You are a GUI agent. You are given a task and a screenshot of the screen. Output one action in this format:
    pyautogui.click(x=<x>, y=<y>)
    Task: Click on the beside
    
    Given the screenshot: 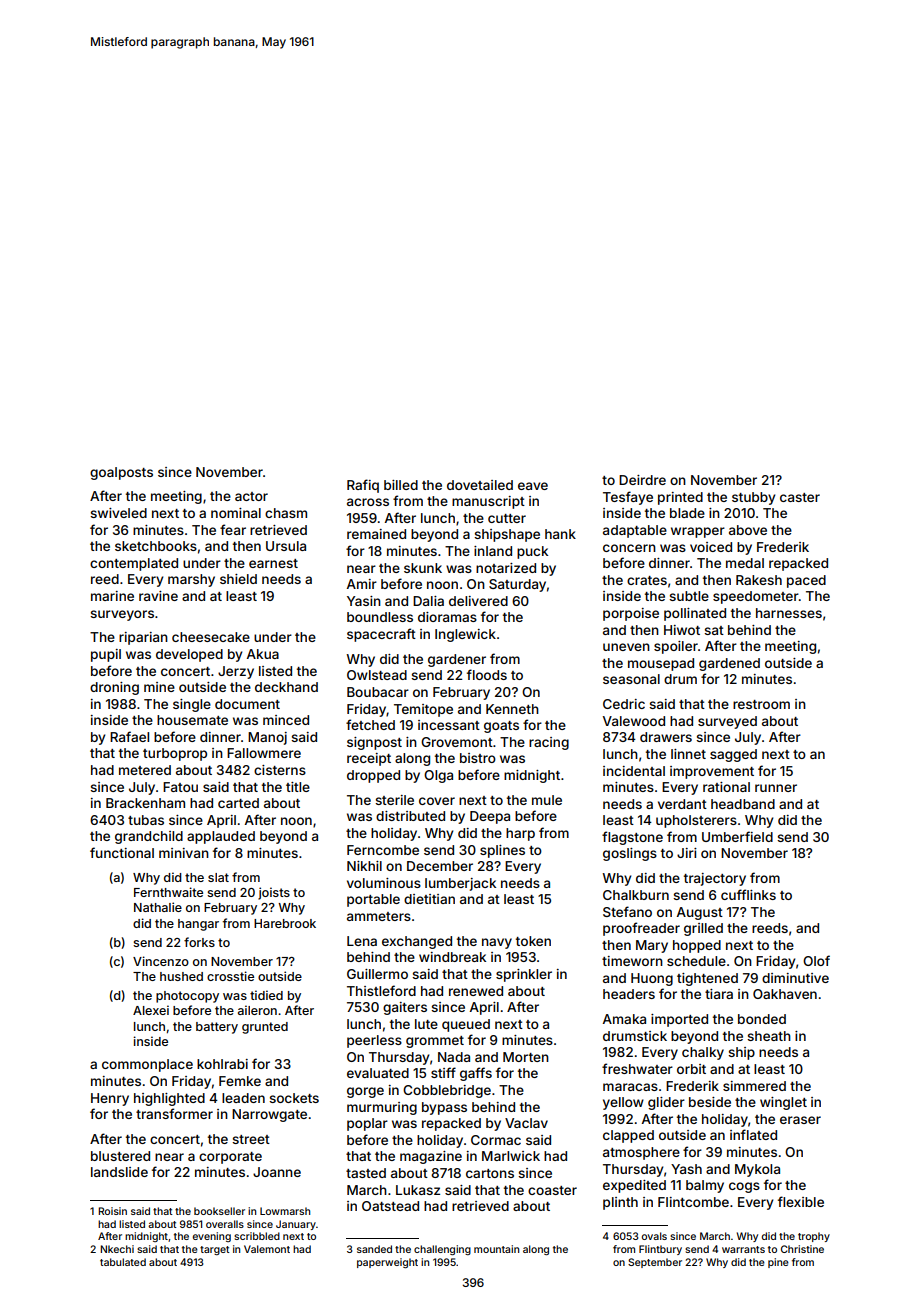 What is the action you would take?
    pyautogui.click(x=710, y=1102)
